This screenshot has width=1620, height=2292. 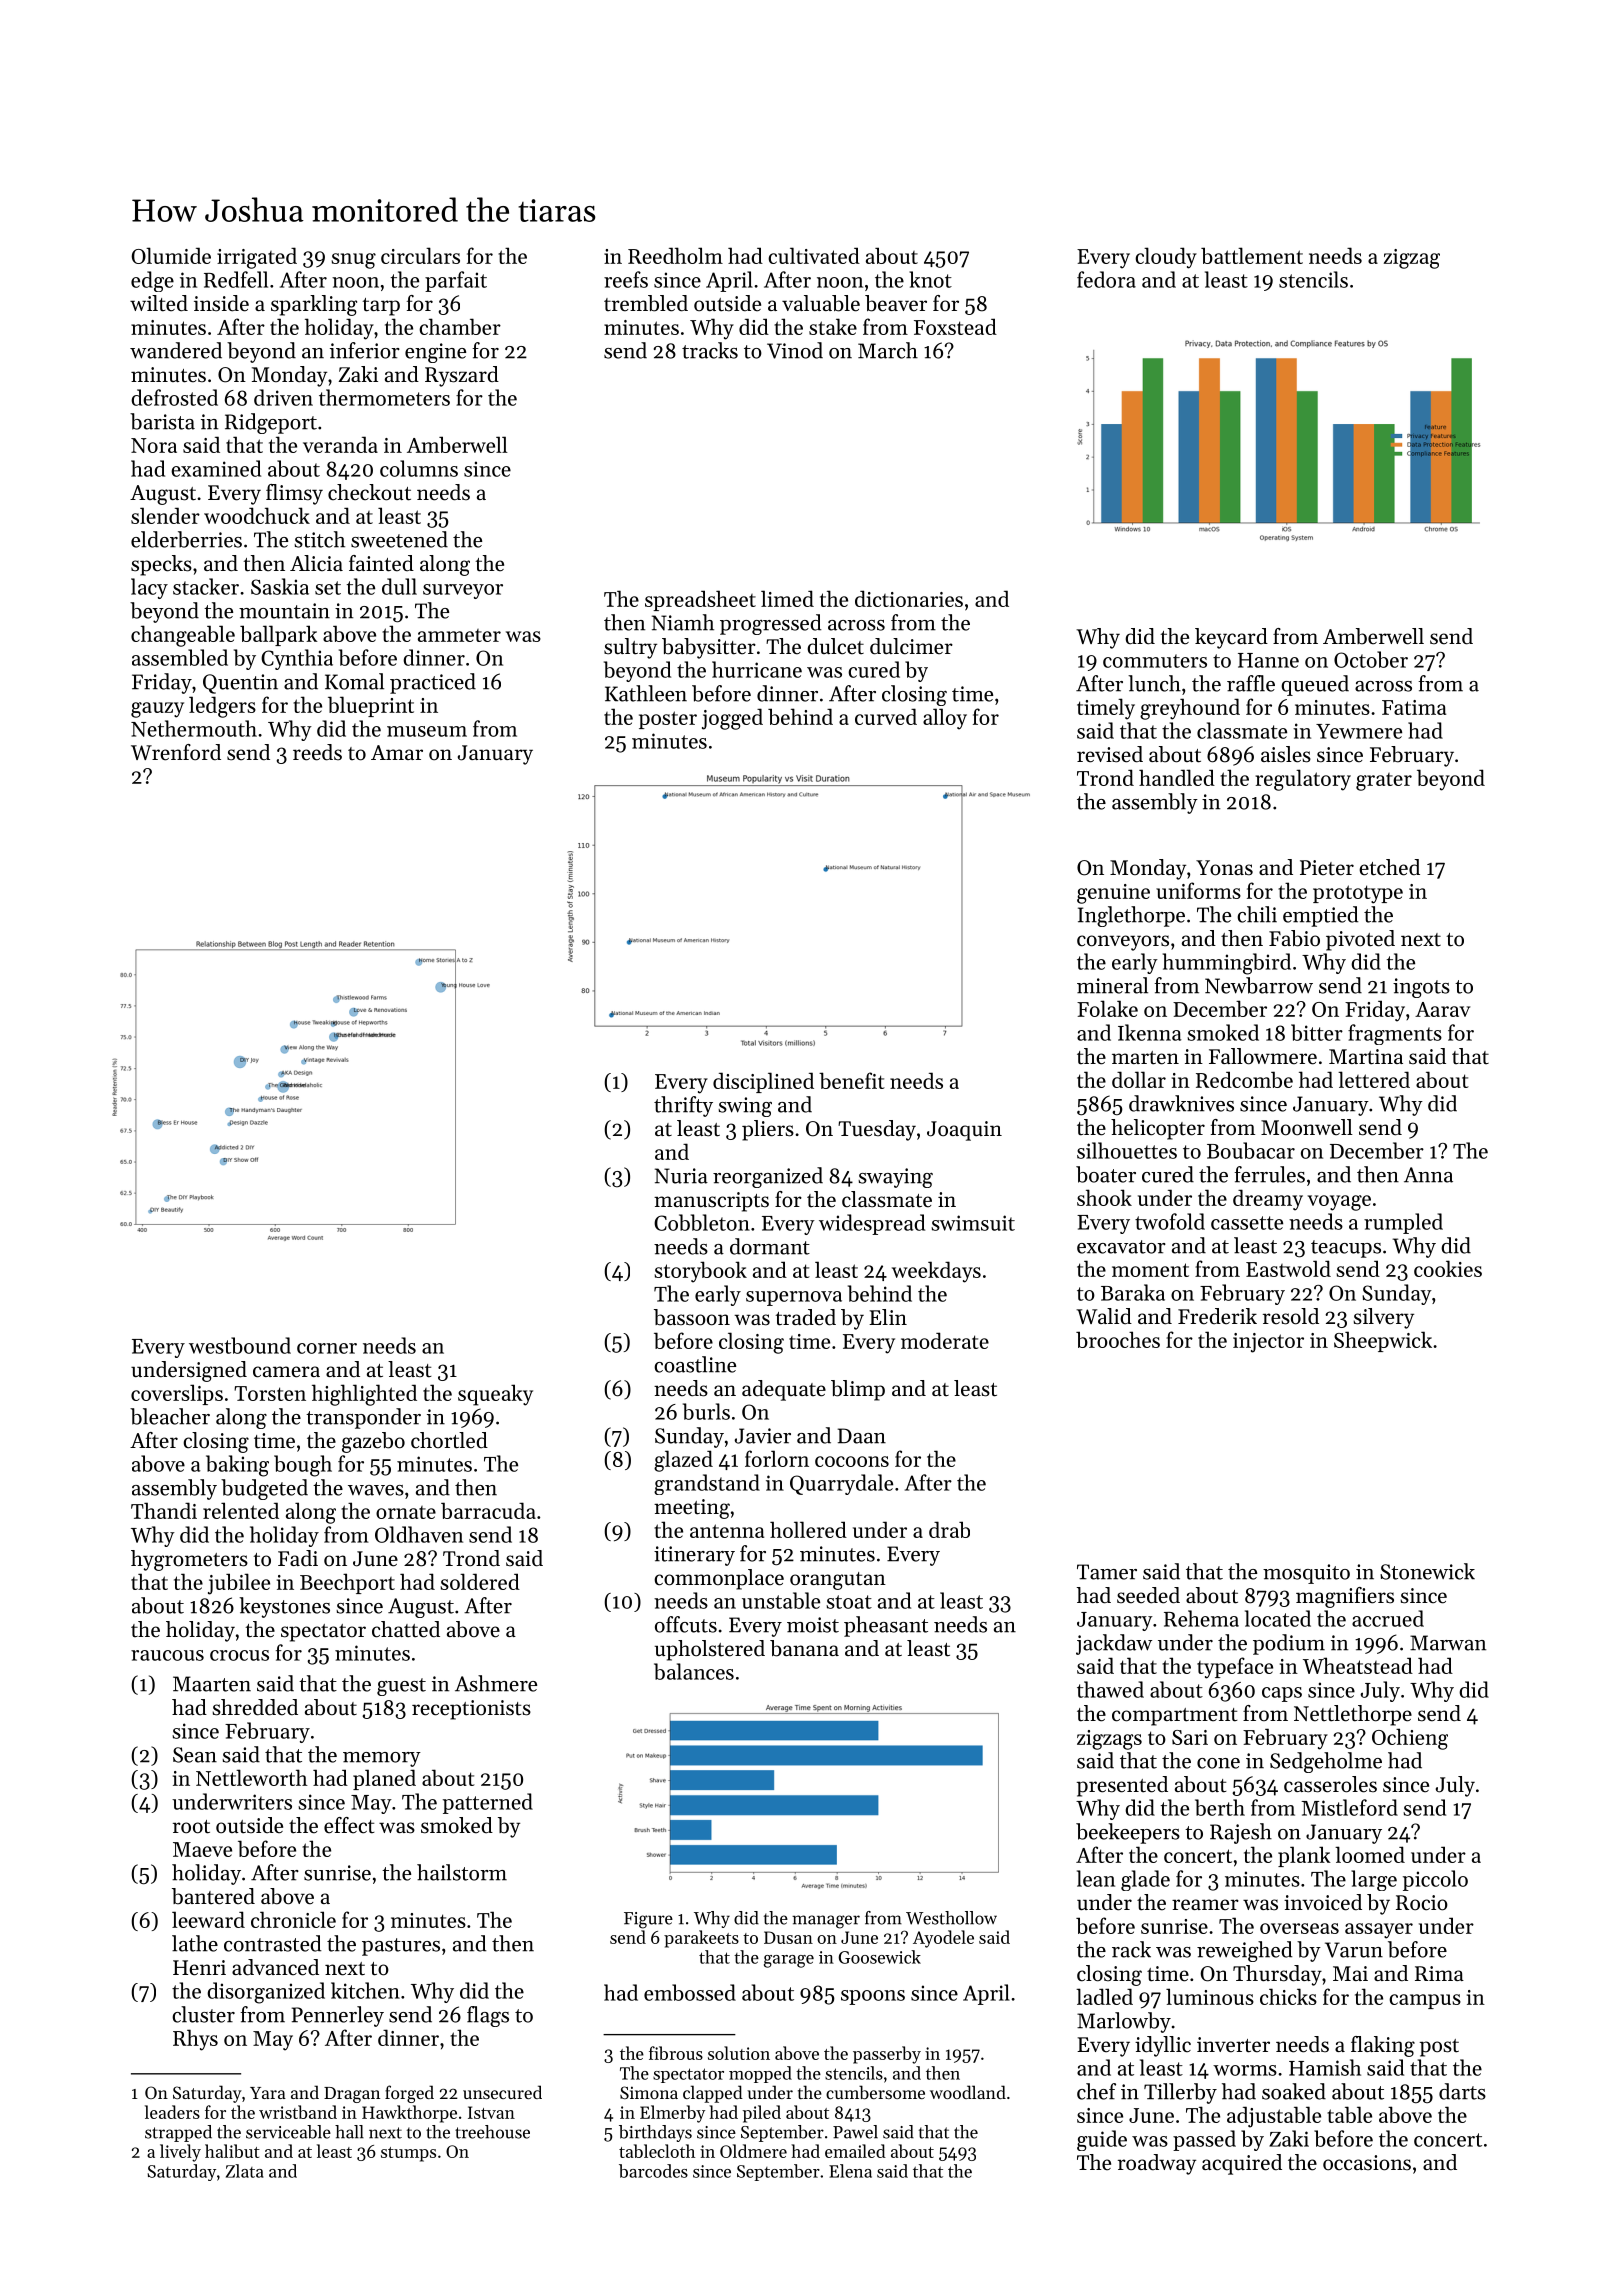 I want to click on fedora, so click(x=1106, y=279).
